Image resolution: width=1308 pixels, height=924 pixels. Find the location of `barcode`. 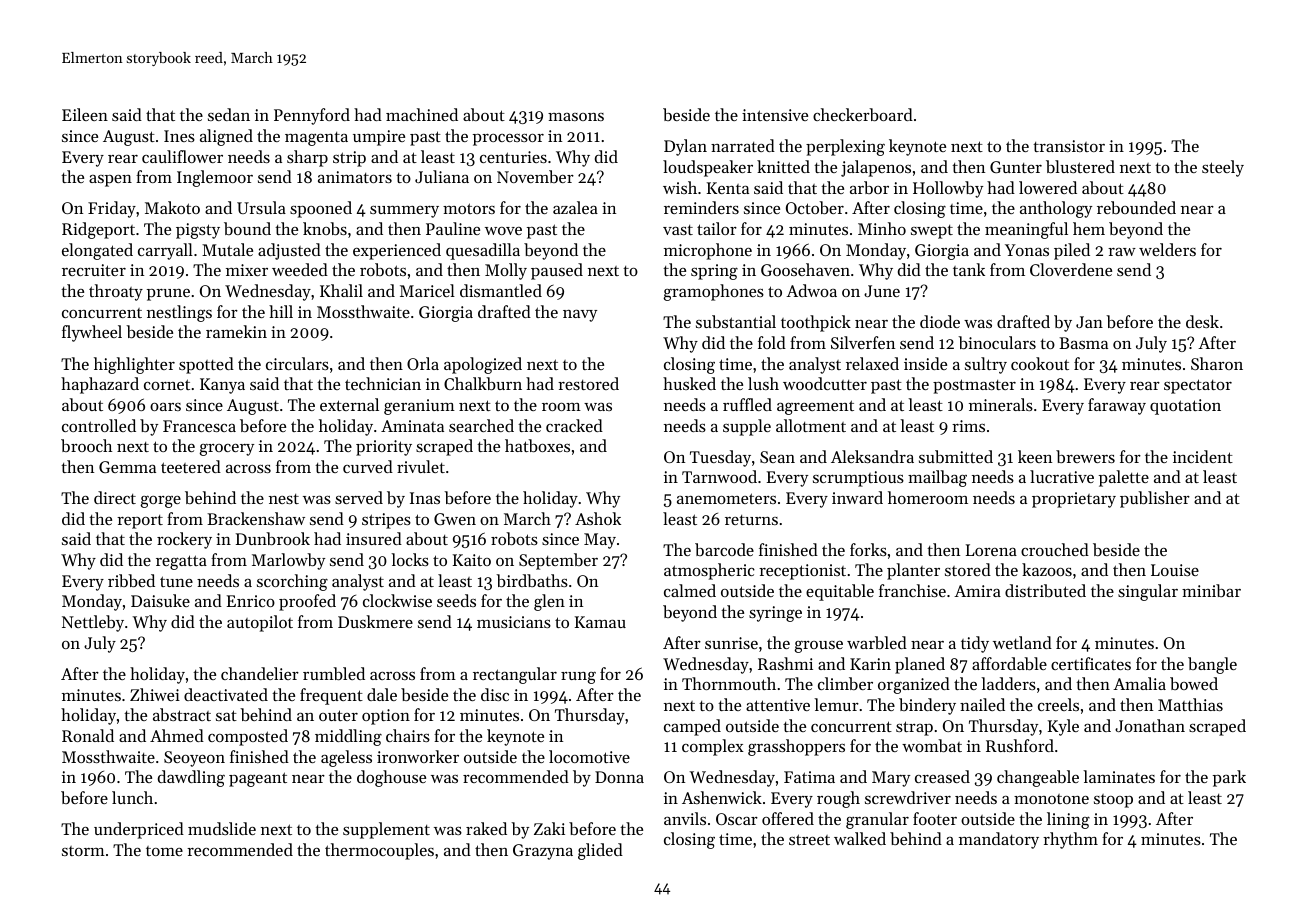

barcode is located at coordinates (724, 549).
